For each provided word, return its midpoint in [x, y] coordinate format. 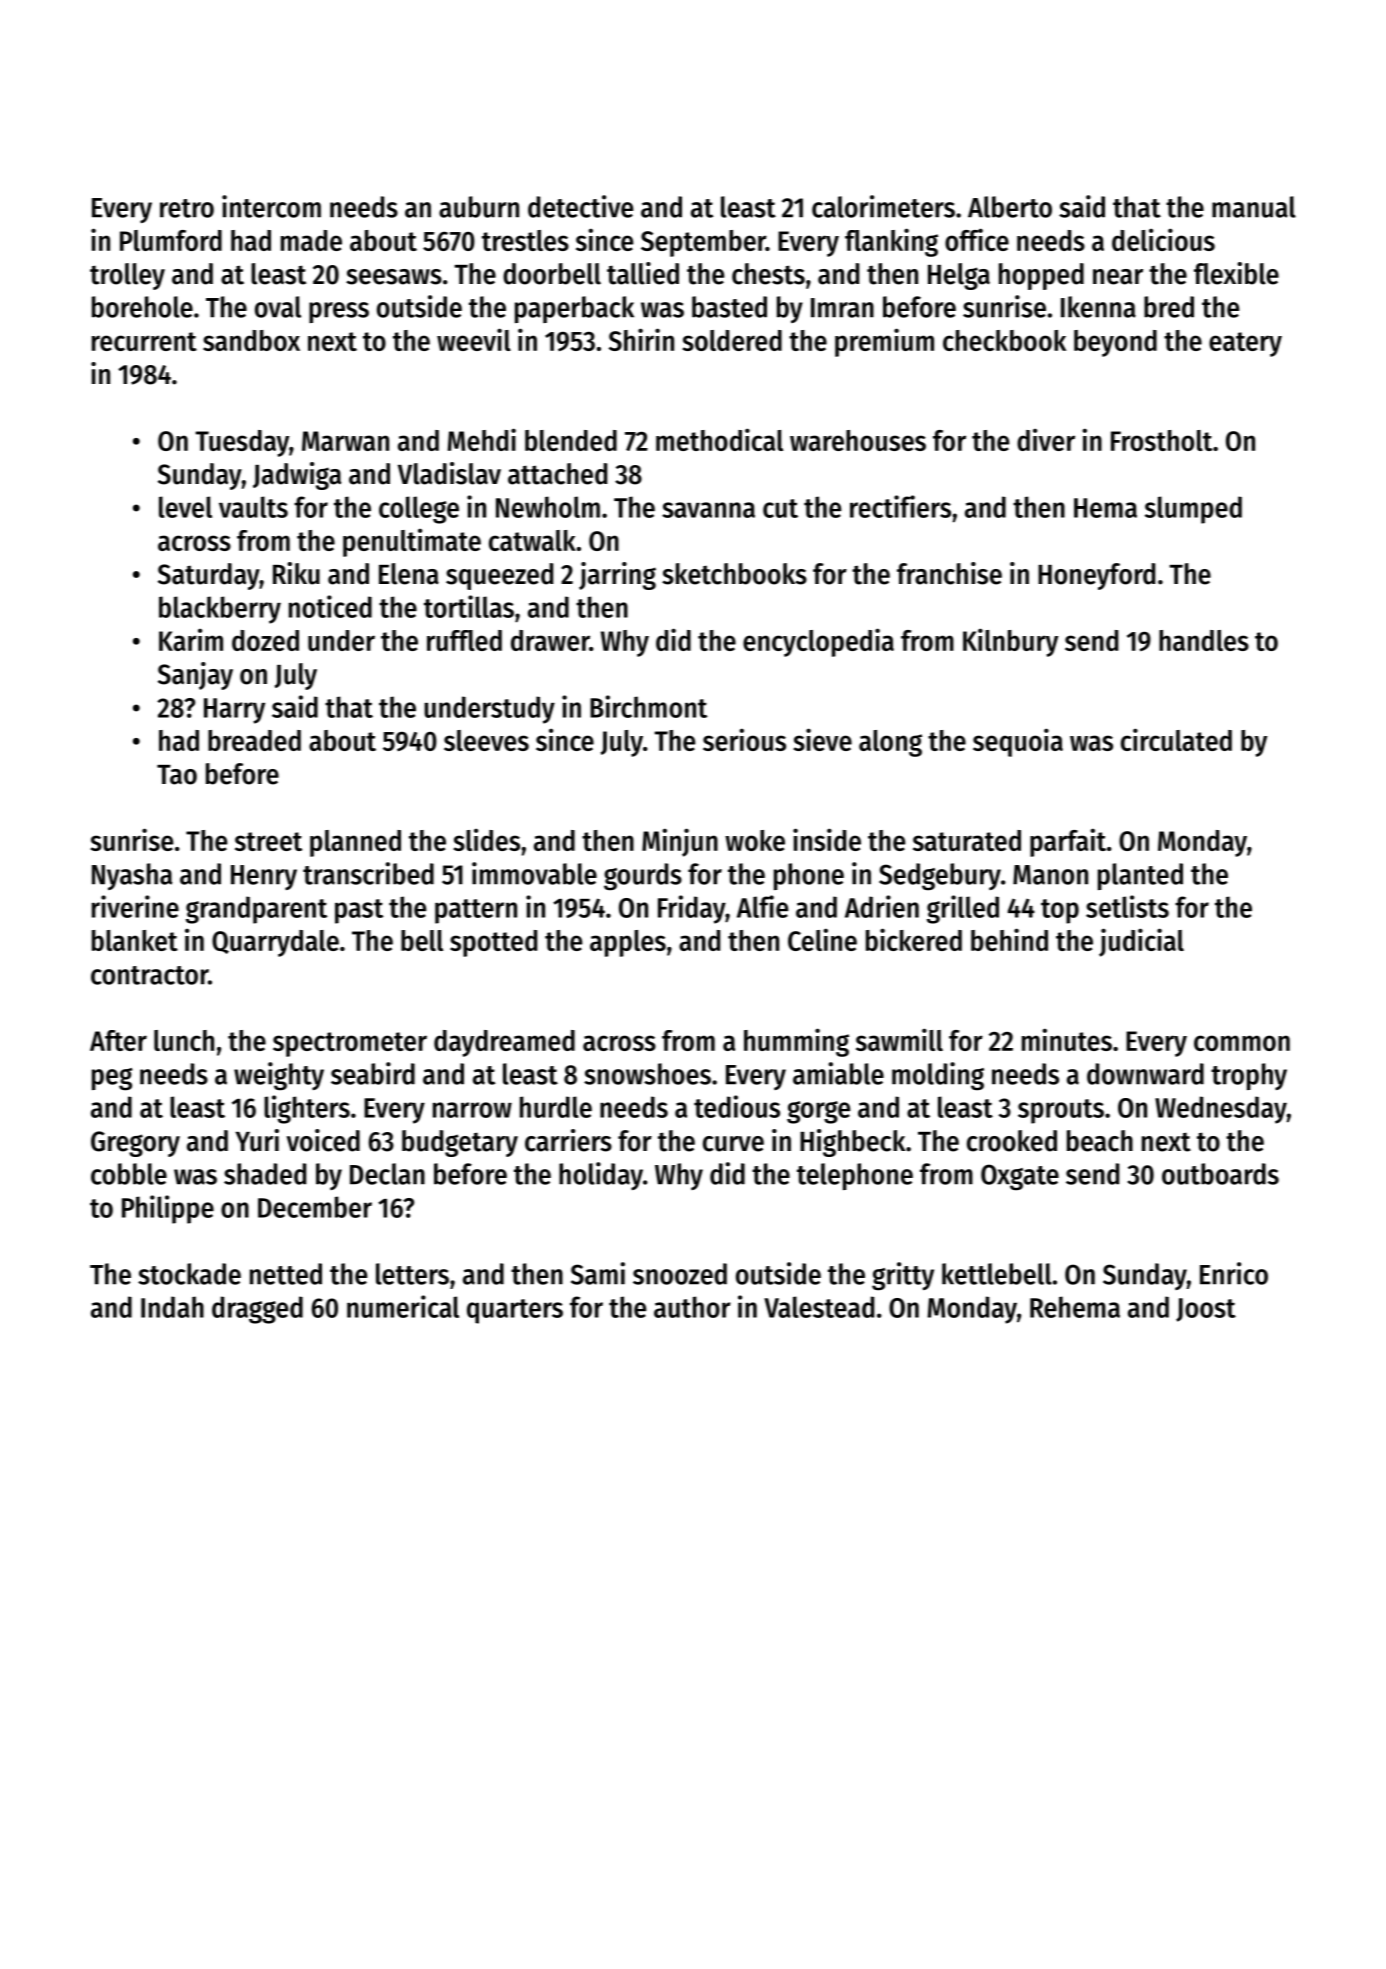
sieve [822, 739]
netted [286, 1274]
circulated [1176, 739]
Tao [177, 775]
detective [580, 206]
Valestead [819, 1307]
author [692, 1307]
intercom [271, 206]
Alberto [1010, 207]
